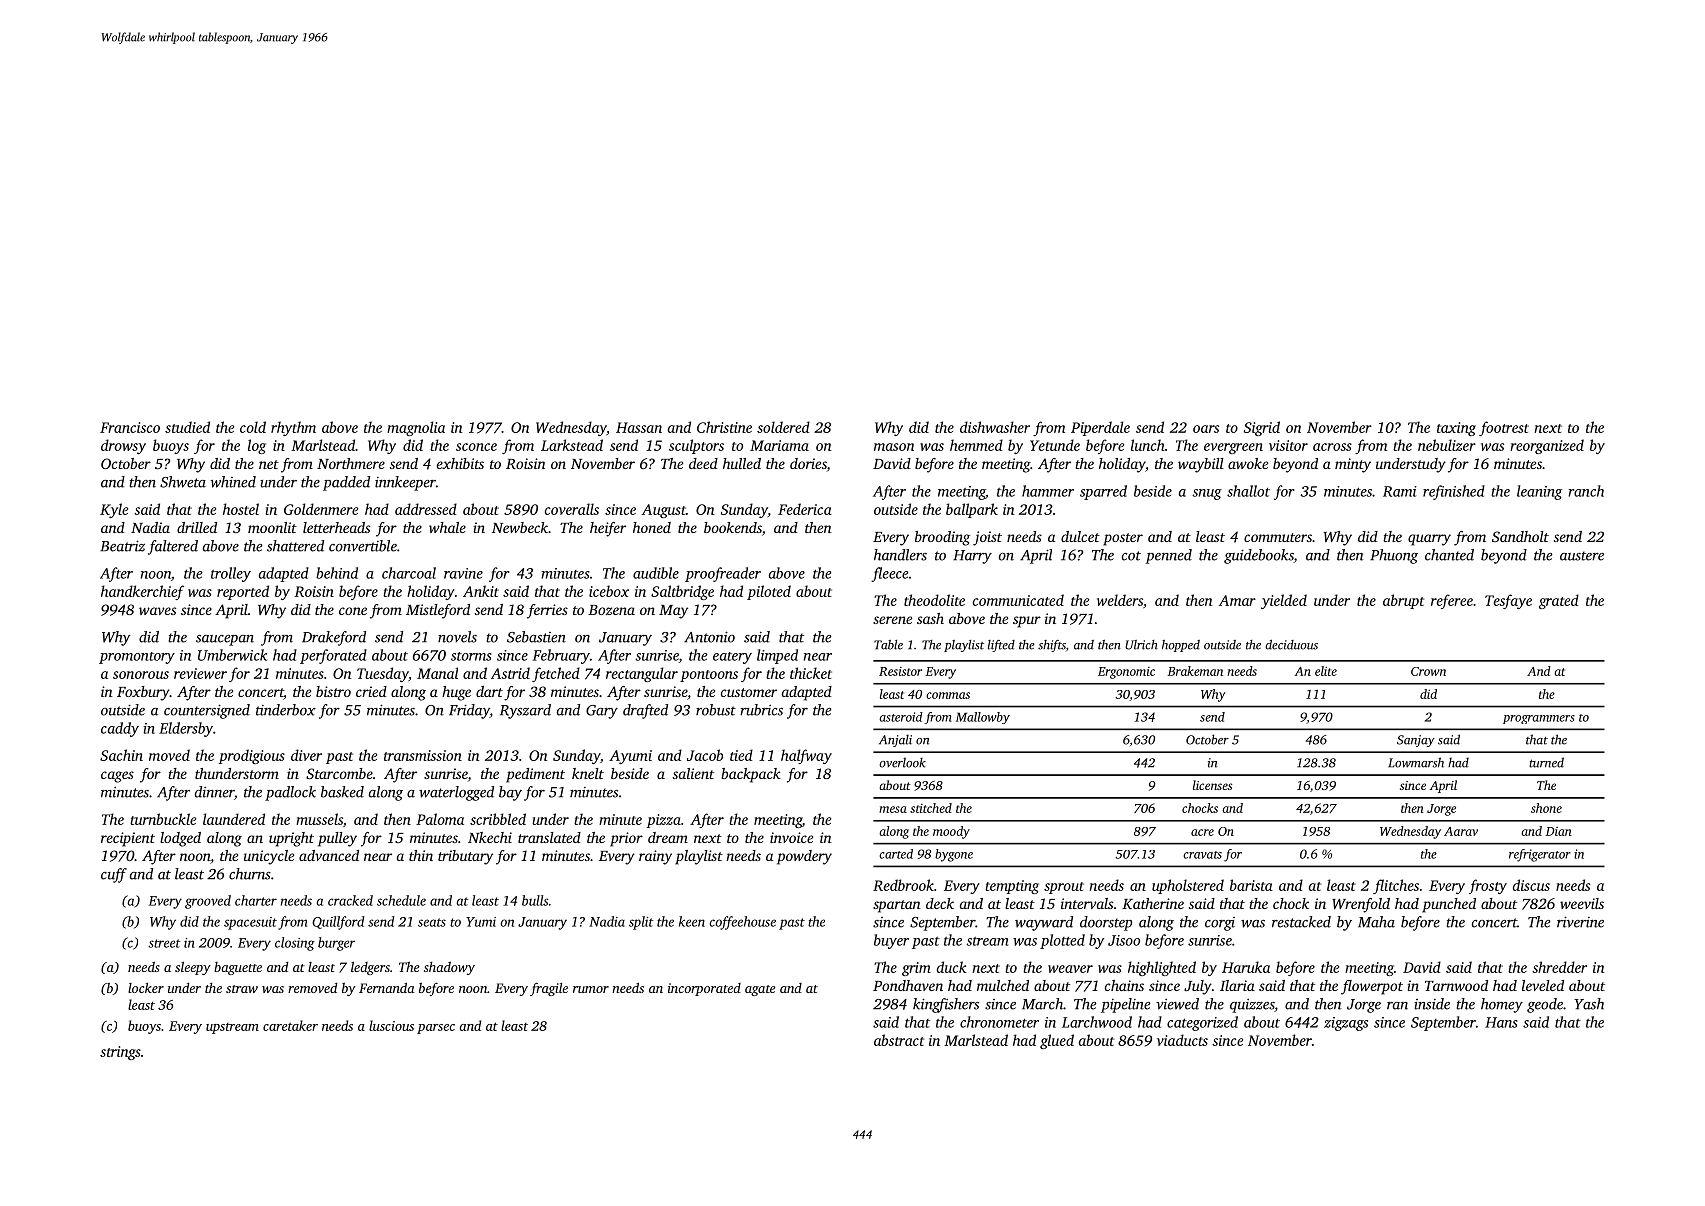 Image resolution: width=1705 pixels, height=1206 pixels. What do you see at coordinates (1582, 903) in the document?
I see `weevils` at bounding box center [1582, 903].
